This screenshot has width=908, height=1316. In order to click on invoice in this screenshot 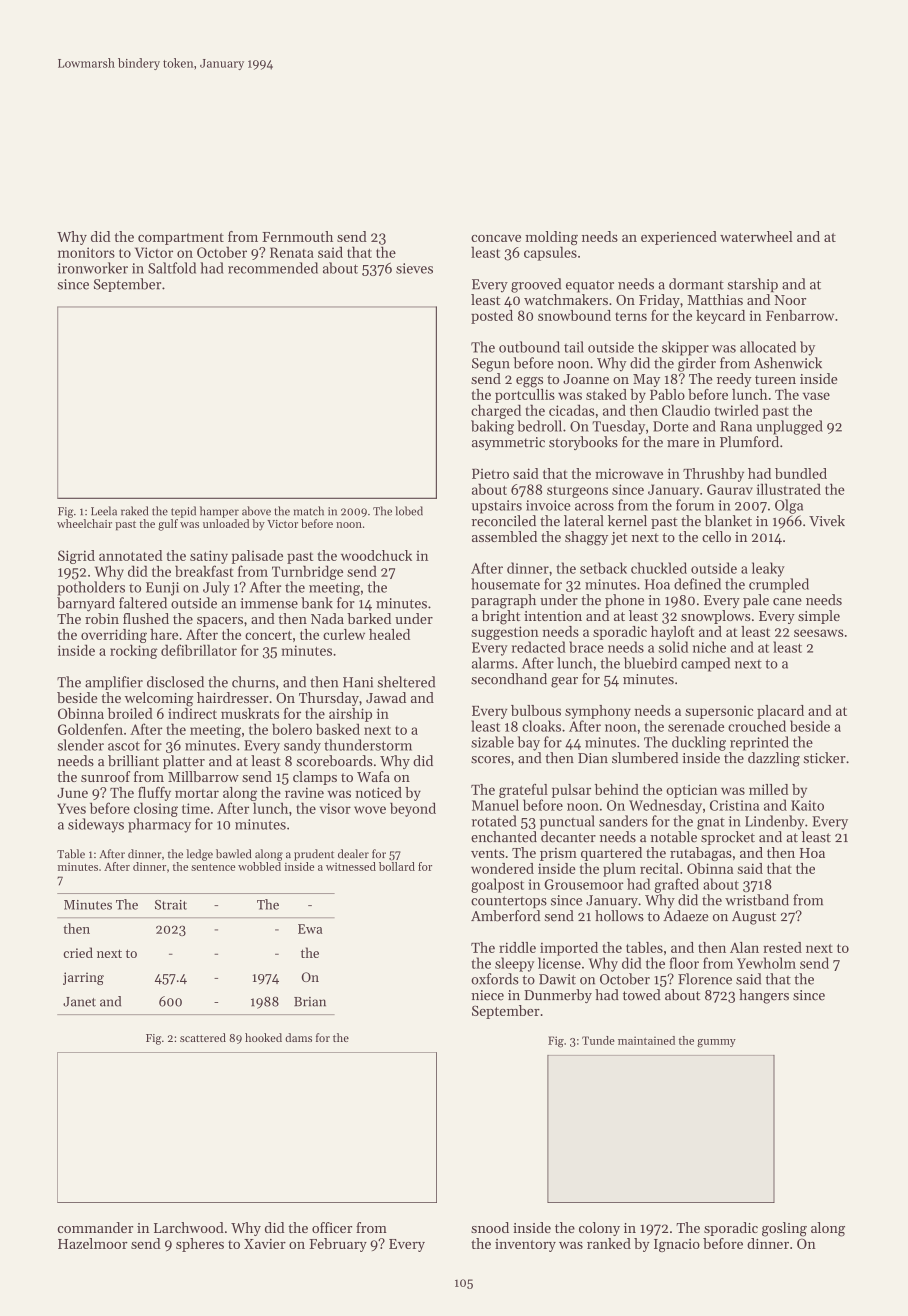, I will do `click(548, 505)`.
